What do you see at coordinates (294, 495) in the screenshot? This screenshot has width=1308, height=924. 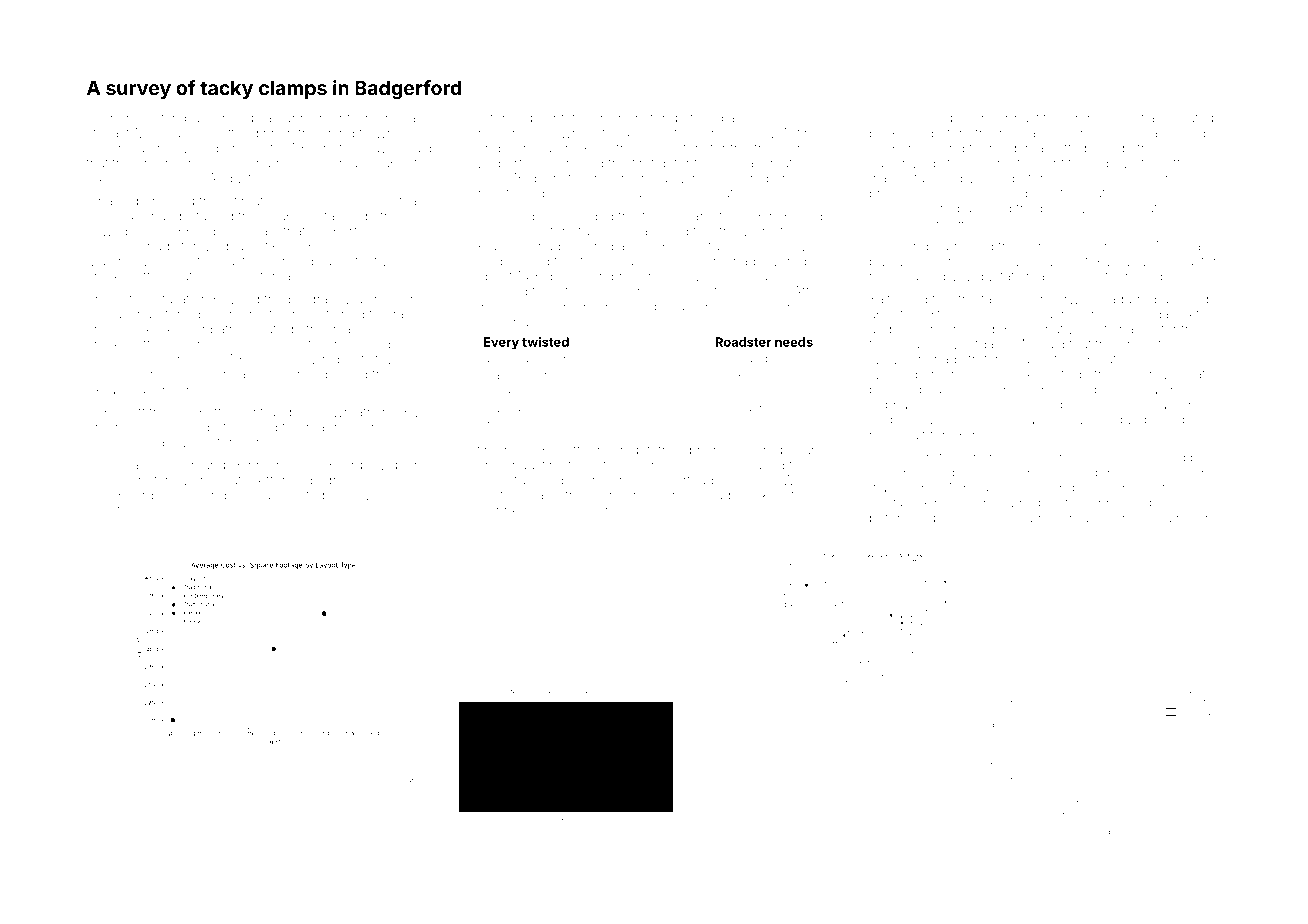 I see `unaudited` at bounding box center [294, 495].
